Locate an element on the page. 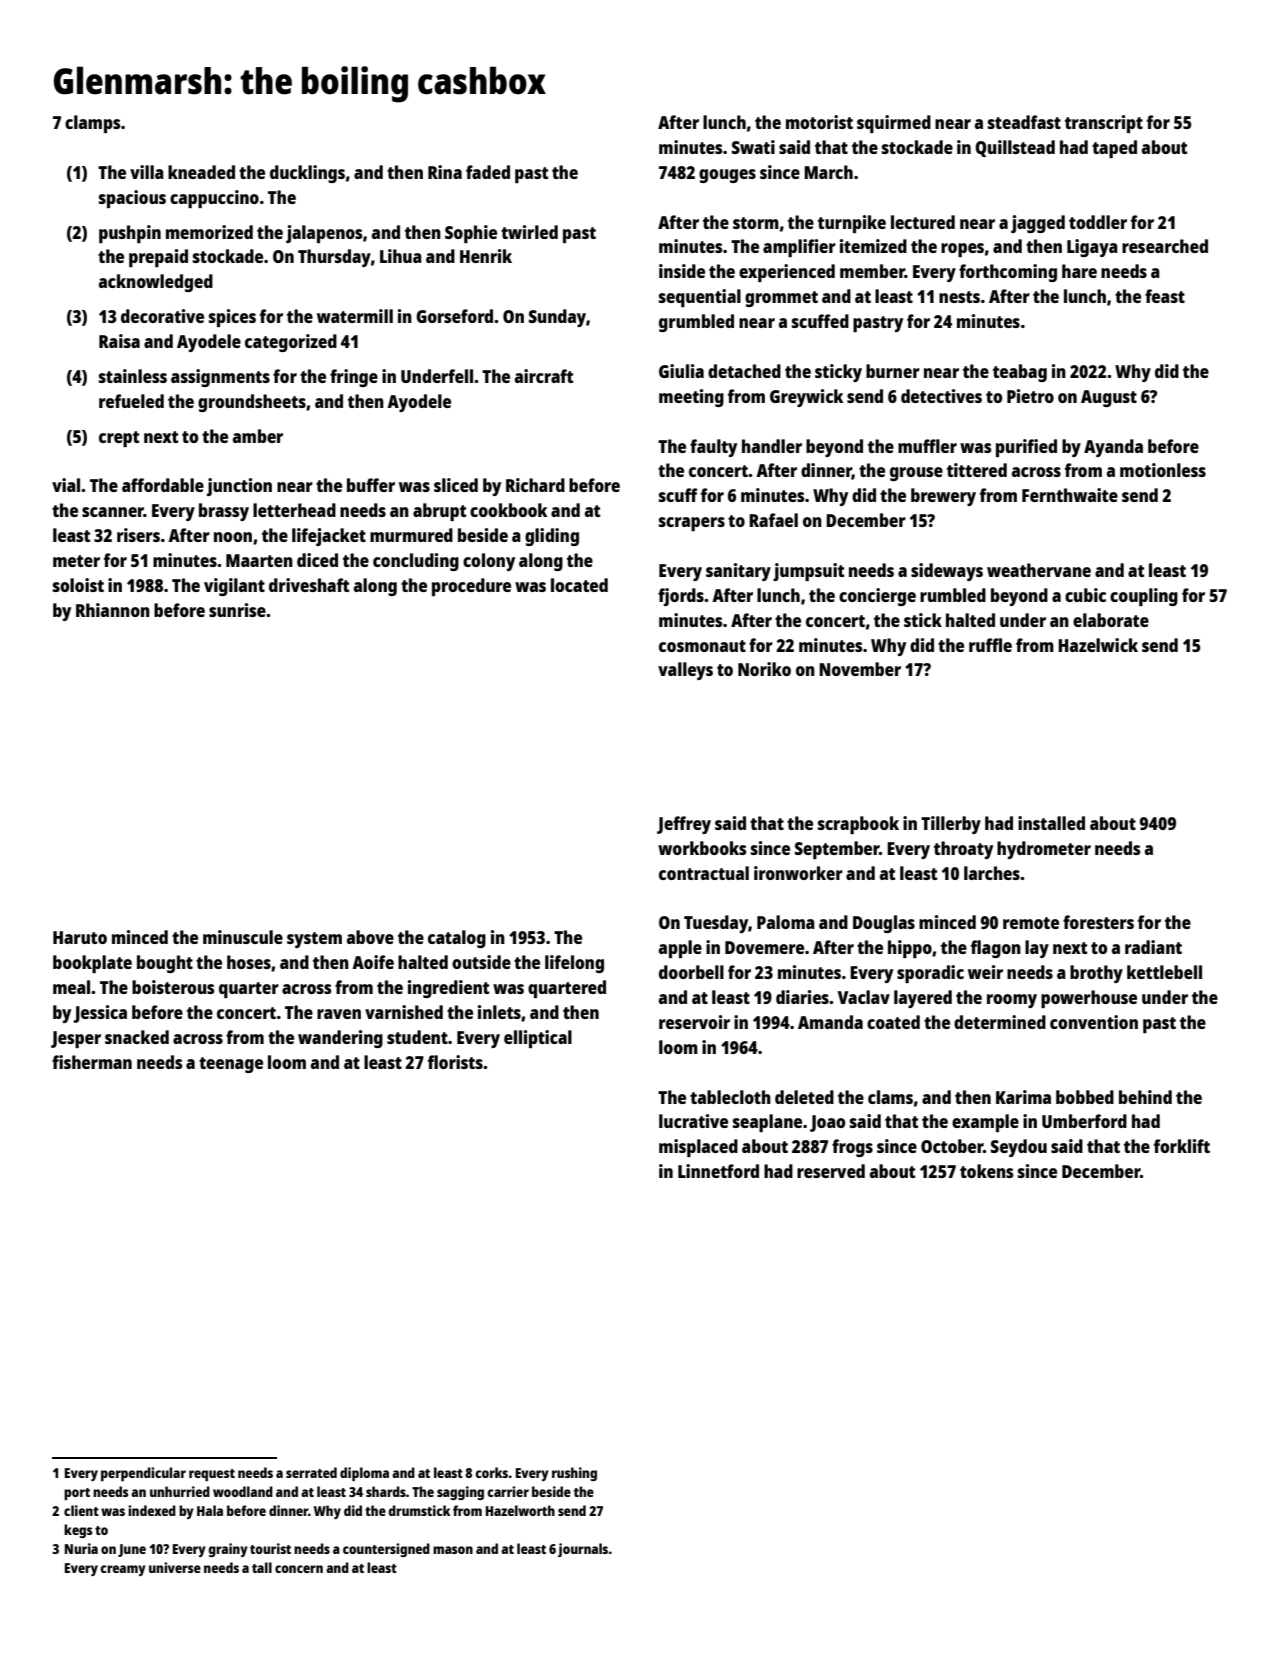 Image resolution: width=1280 pixels, height=1656 pixels. storm is located at coordinates (756, 223).
